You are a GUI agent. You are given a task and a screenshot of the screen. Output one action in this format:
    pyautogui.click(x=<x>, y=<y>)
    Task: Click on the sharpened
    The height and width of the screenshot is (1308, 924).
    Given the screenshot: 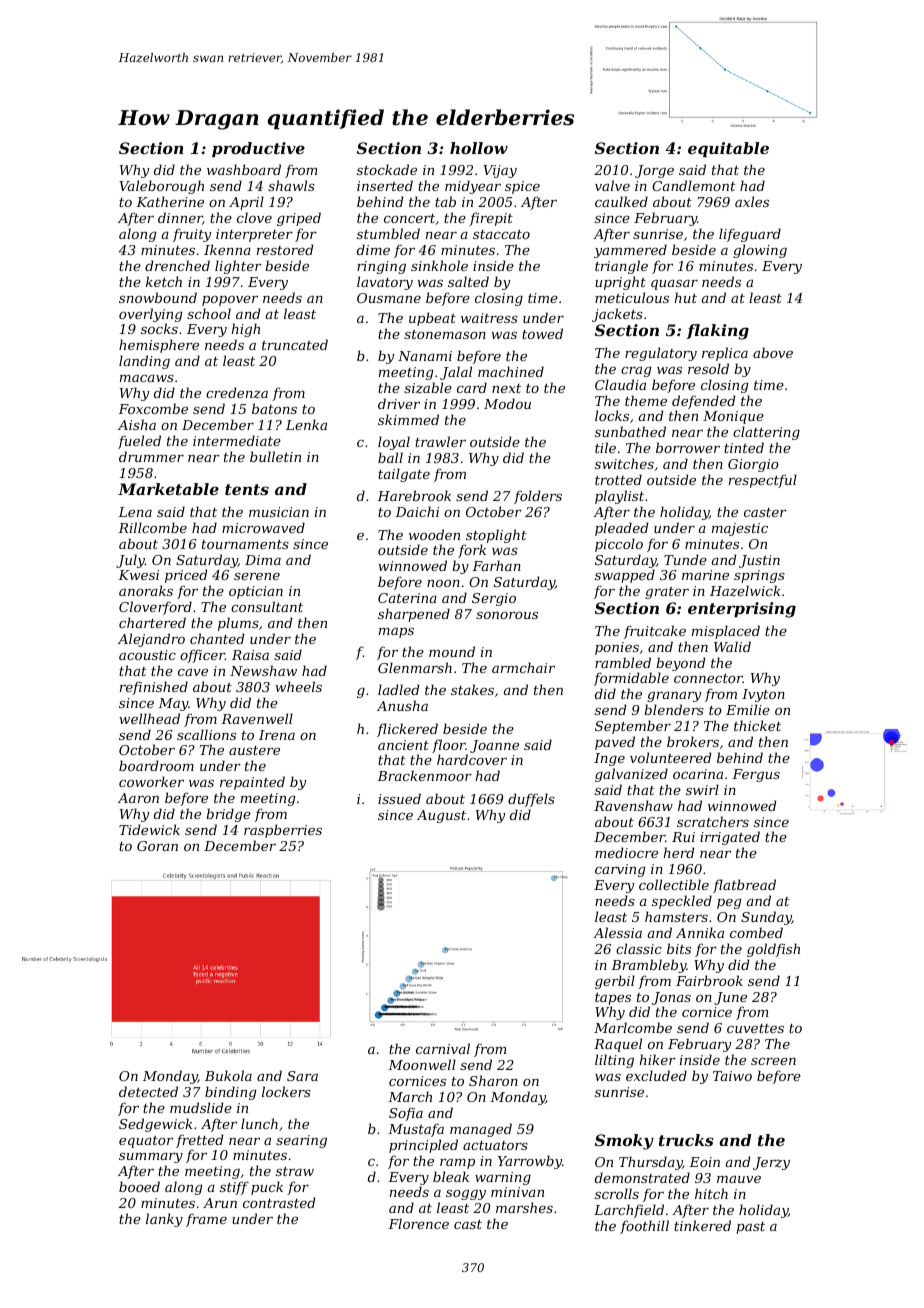 What is the action you would take?
    pyautogui.click(x=414, y=615)
